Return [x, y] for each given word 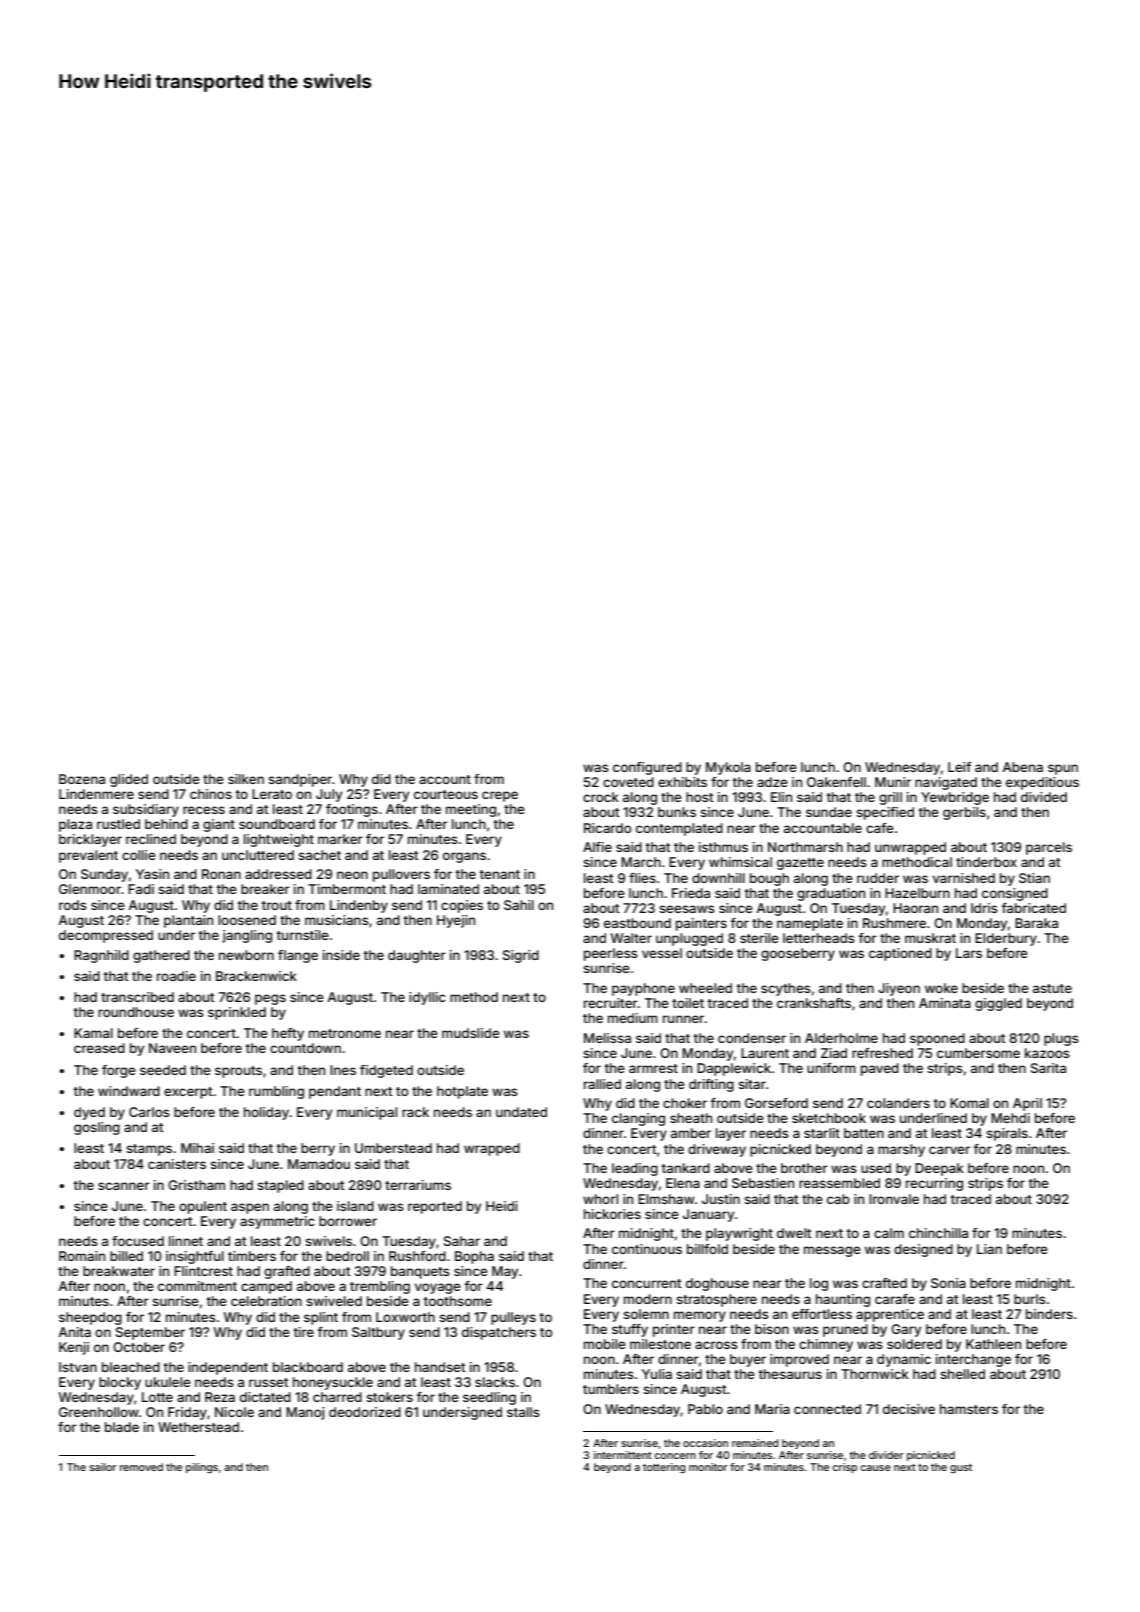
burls [1030, 1299]
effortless [822, 1314]
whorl [600, 1199]
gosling [97, 1128]
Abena [1022, 767]
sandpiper [300, 780]
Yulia [657, 1374]
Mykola [728, 768]
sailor [102, 1467]
